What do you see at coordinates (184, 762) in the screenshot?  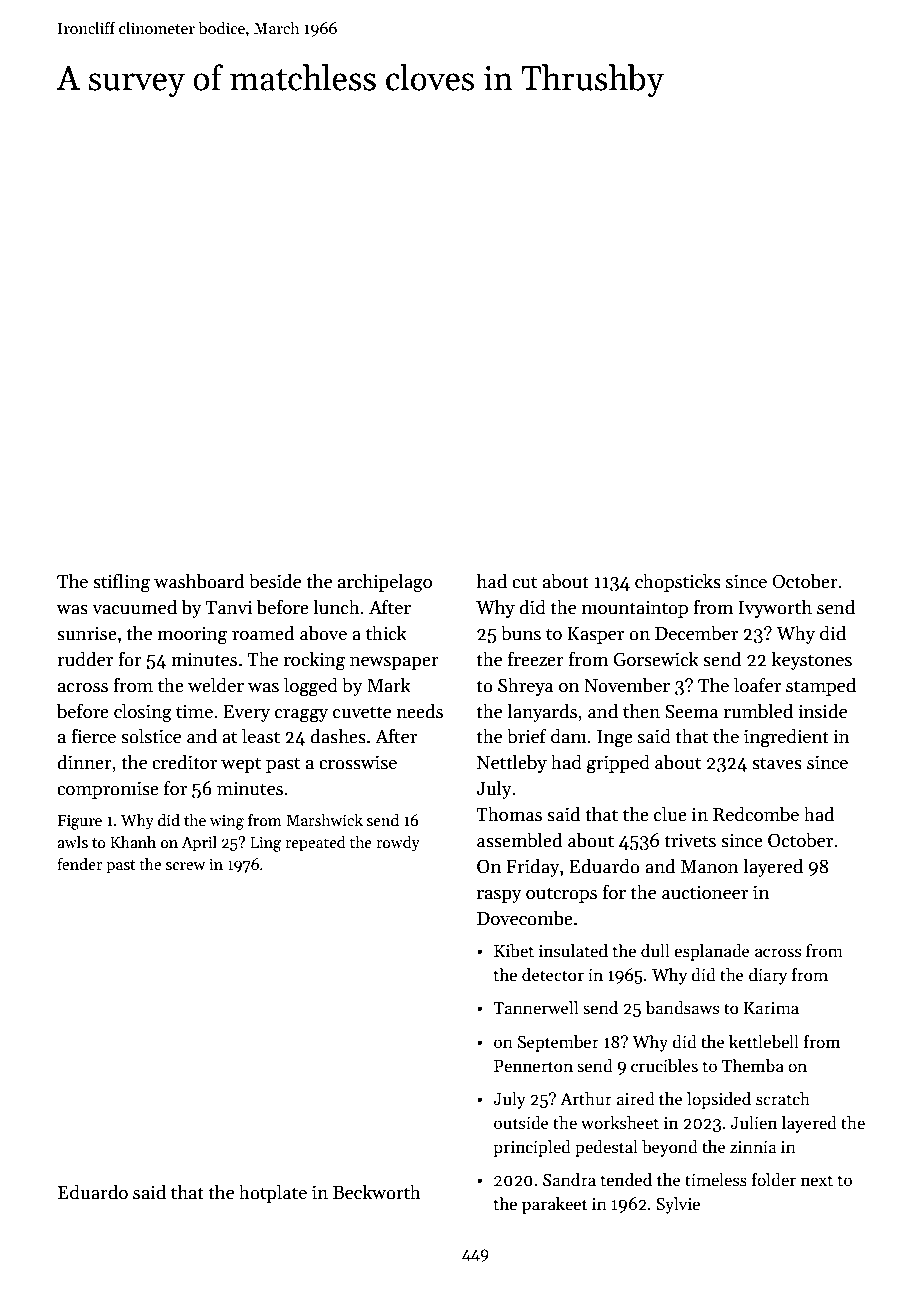 I see `creditor` at bounding box center [184, 762].
